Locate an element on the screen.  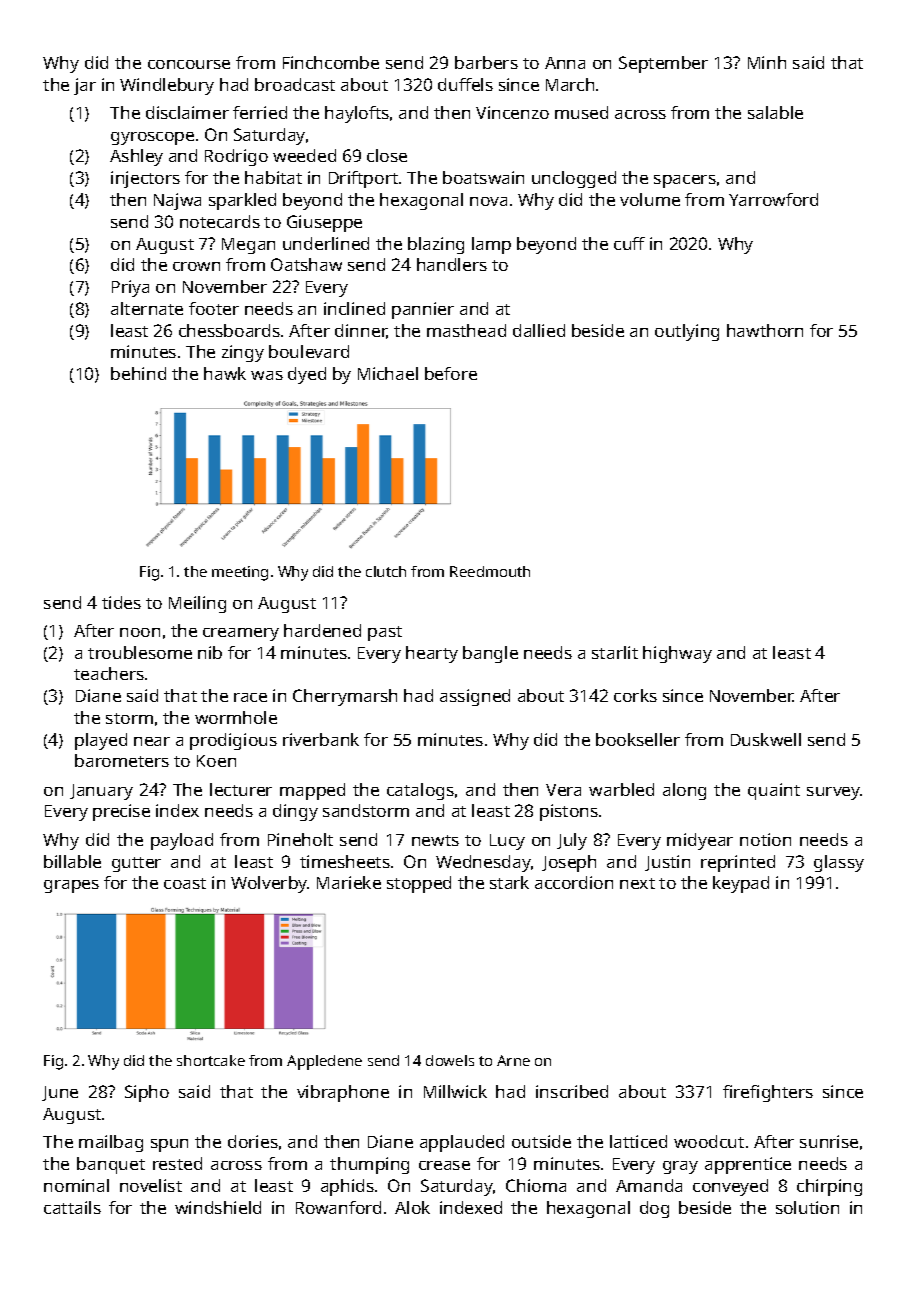
Priya is located at coordinates (130, 288).
